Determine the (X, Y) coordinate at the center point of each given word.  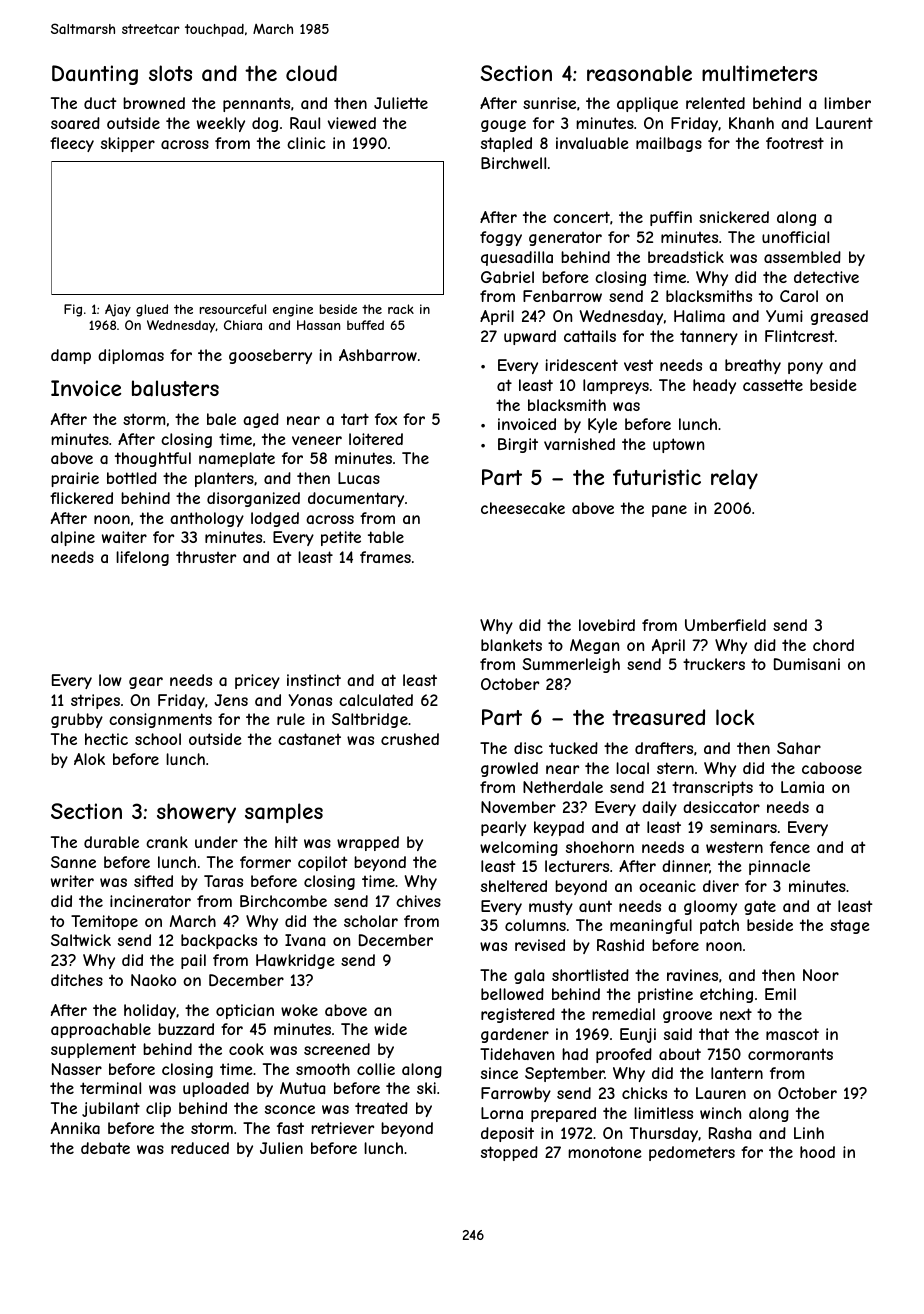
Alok (89, 759)
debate (105, 1148)
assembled (802, 257)
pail (193, 961)
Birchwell (513, 163)
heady (714, 386)
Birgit (518, 445)
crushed (410, 739)
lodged (275, 519)
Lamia (802, 787)
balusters (175, 388)
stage (850, 926)
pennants (256, 104)
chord (833, 645)
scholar (371, 921)
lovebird (607, 625)
